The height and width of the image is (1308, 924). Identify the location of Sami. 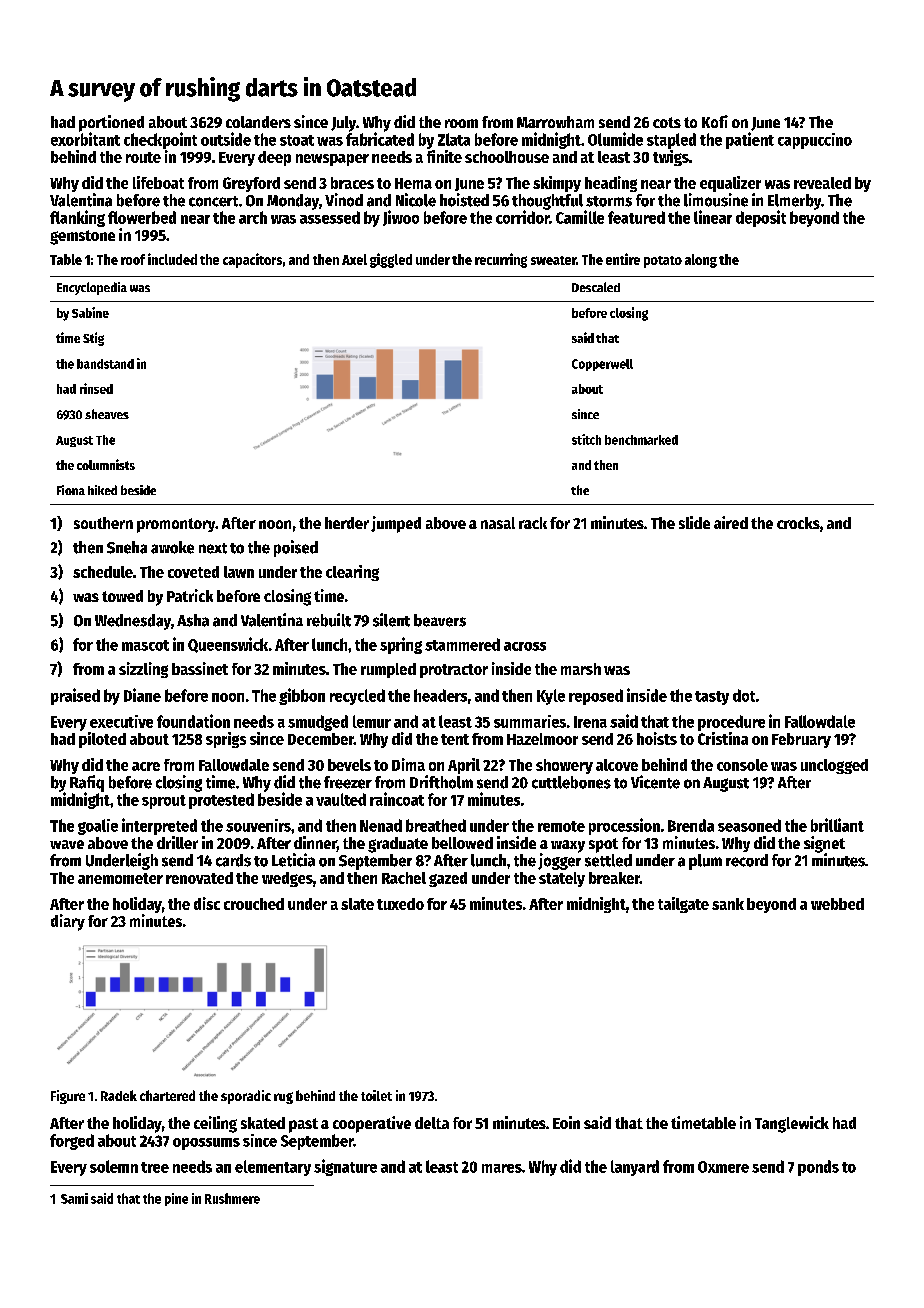
(74, 1198).
